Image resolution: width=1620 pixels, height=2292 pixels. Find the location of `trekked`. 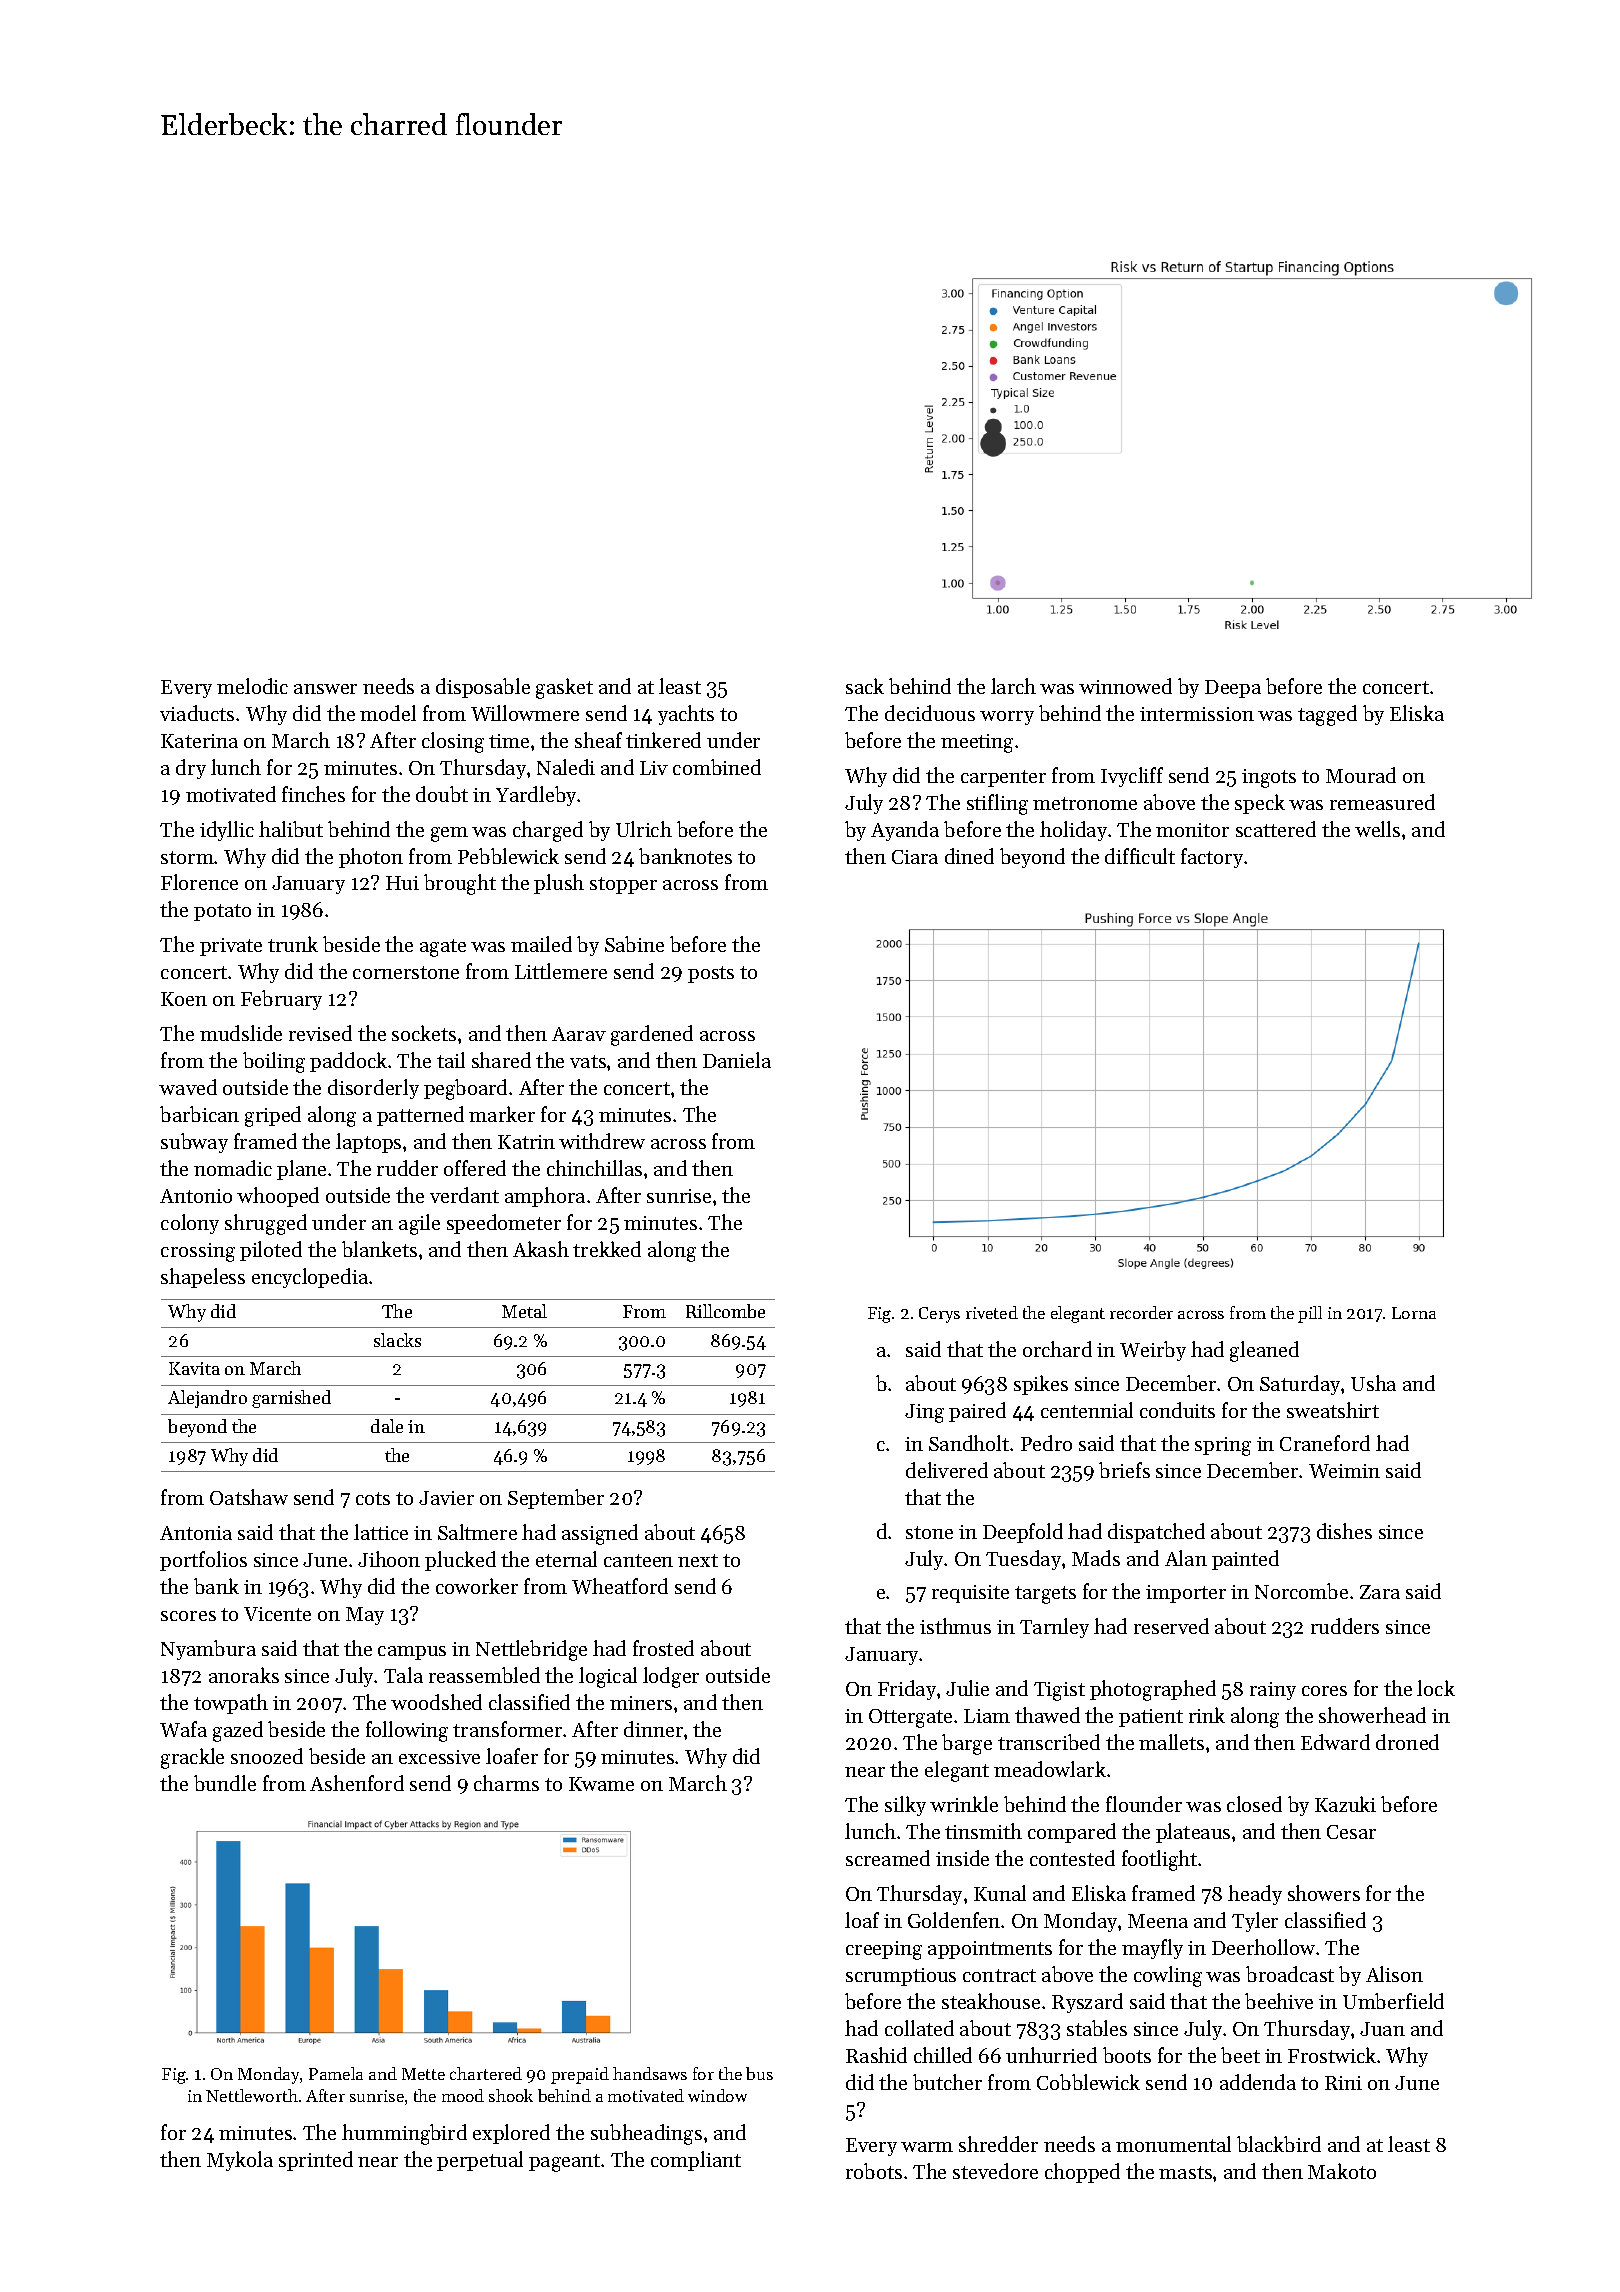

trekked is located at coordinates (607, 1249).
